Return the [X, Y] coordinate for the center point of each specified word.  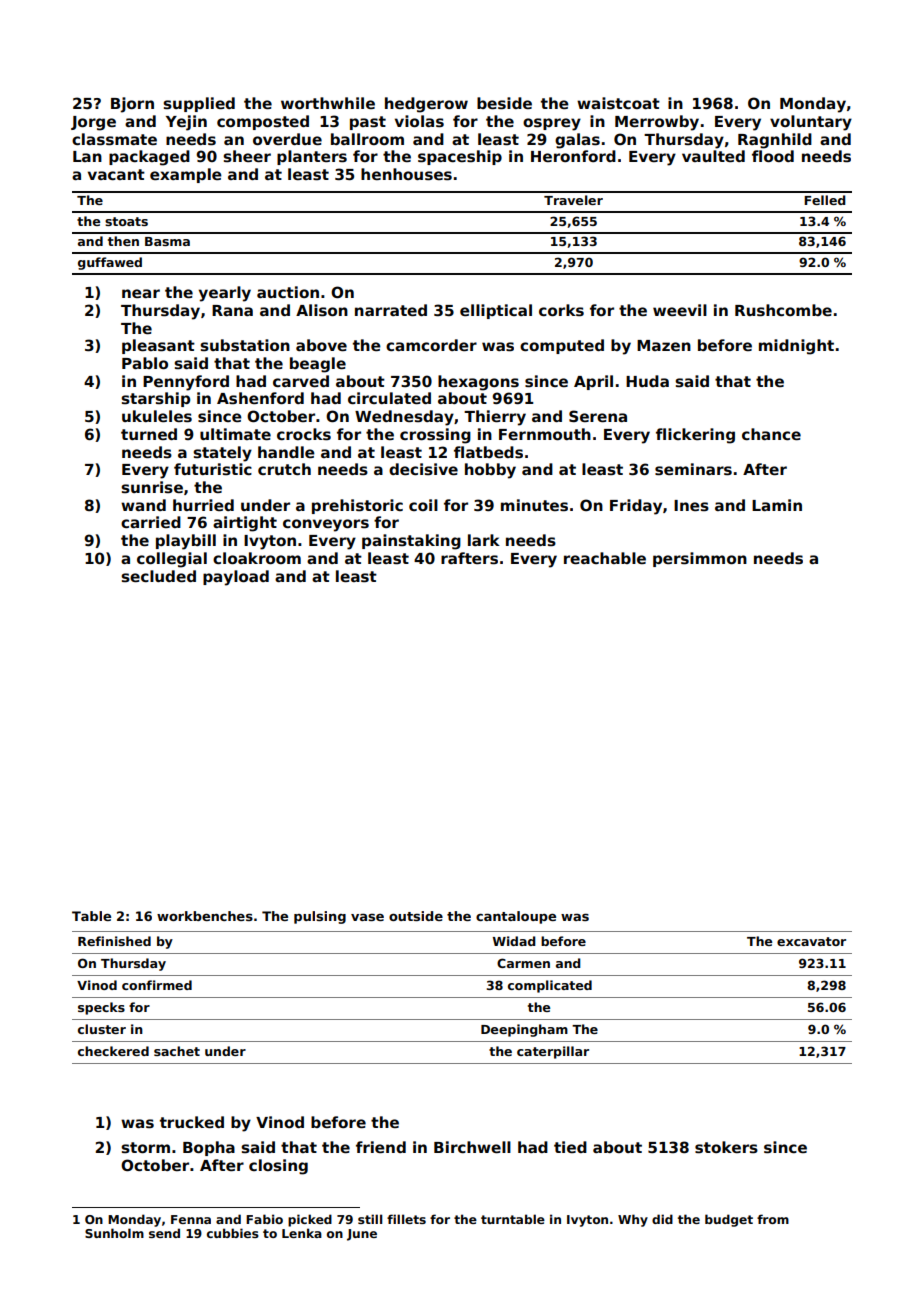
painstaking [411, 542]
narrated [391, 310]
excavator [811, 941]
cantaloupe [516, 917]
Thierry [495, 418]
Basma [167, 241]
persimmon [700, 559]
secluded [158, 576]
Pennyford [186, 383]
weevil [680, 310]
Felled [825, 200]
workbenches [205, 916]
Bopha [209, 1148]
